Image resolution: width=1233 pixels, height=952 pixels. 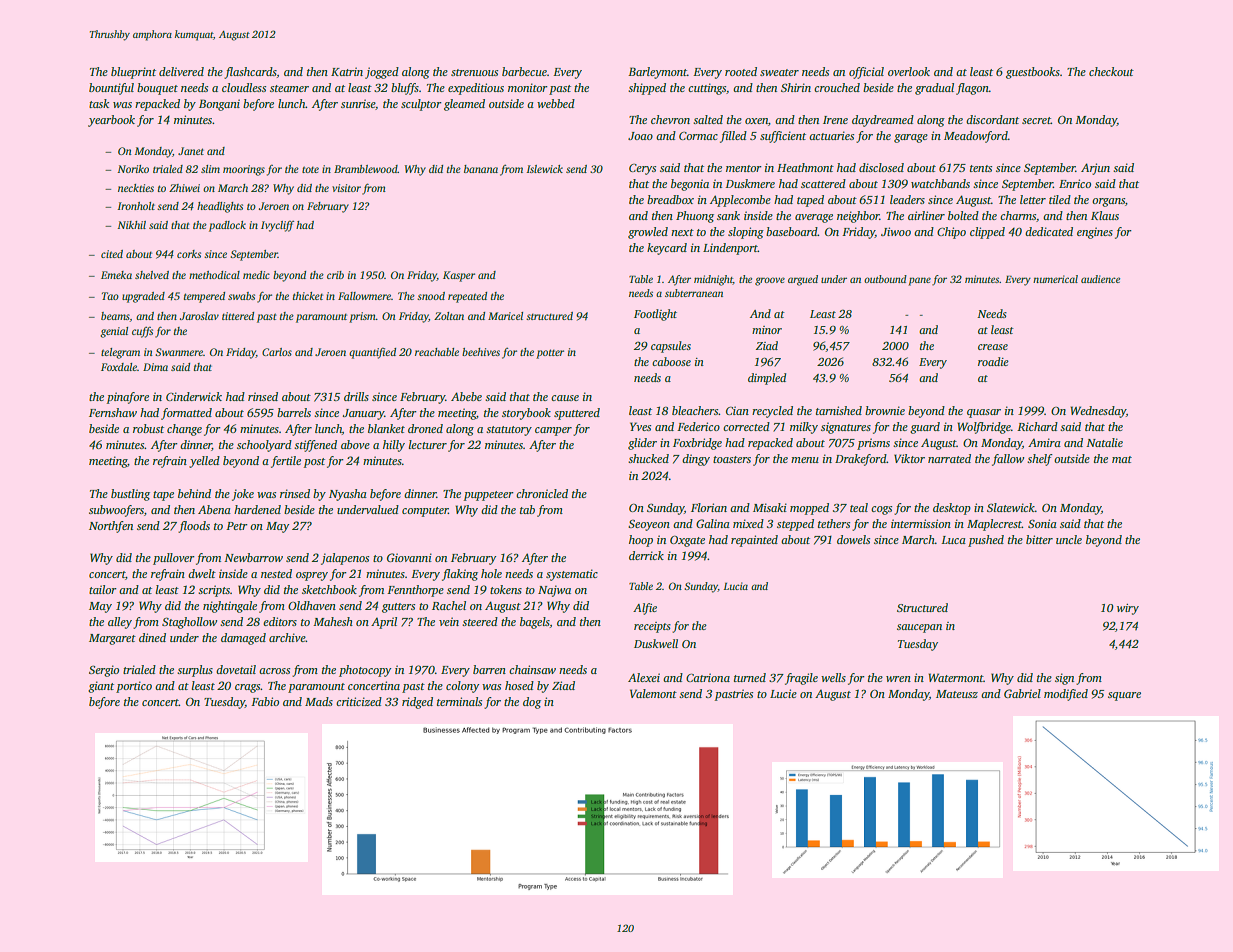 What do you see at coordinates (181, 71) in the screenshot?
I see `delivered` at bounding box center [181, 71].
